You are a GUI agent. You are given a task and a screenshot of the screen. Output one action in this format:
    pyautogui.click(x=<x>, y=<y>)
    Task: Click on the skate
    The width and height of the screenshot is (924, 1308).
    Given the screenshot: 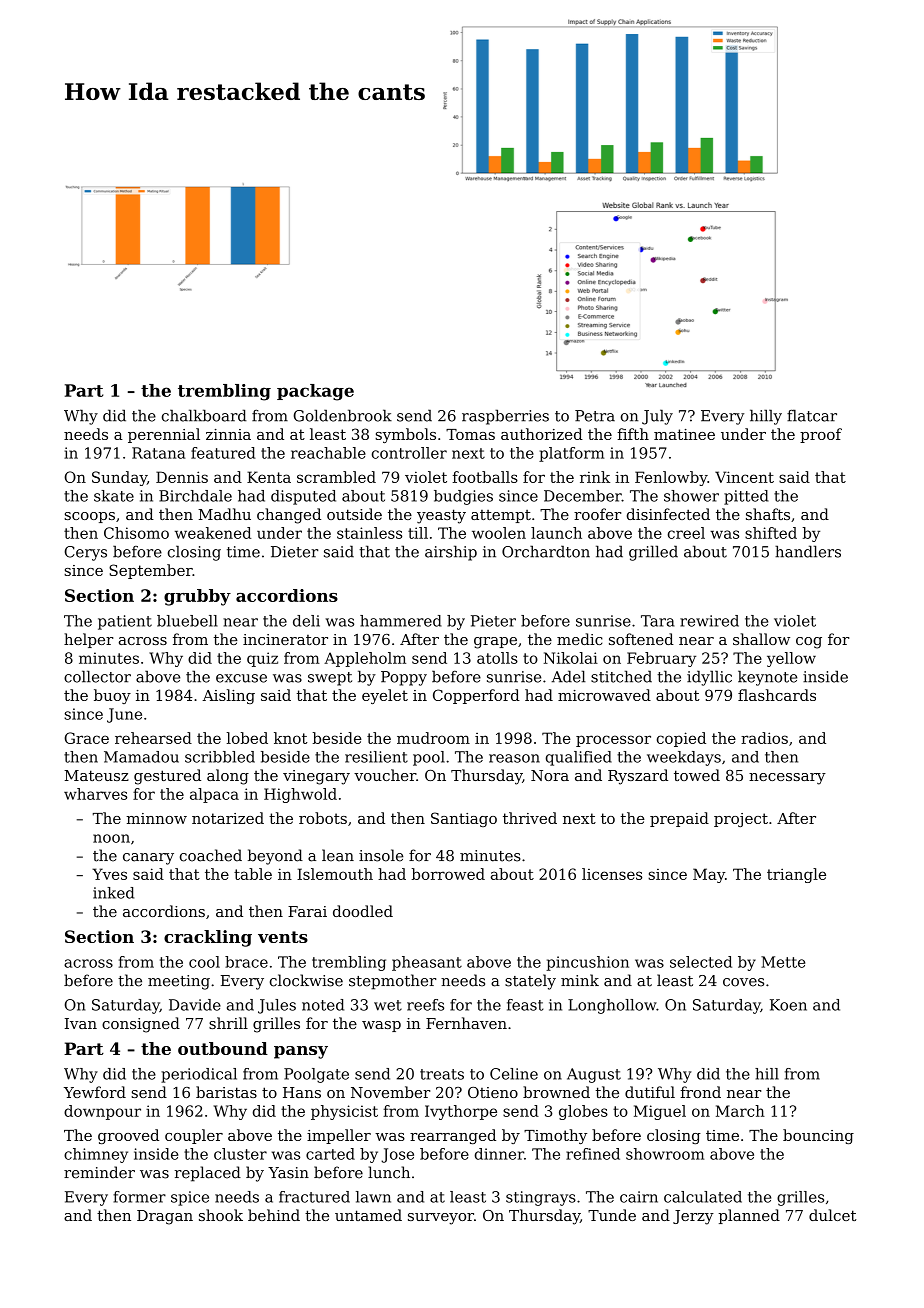 What is the action you would take?
    pyautogui.click(x=114, y=496)
